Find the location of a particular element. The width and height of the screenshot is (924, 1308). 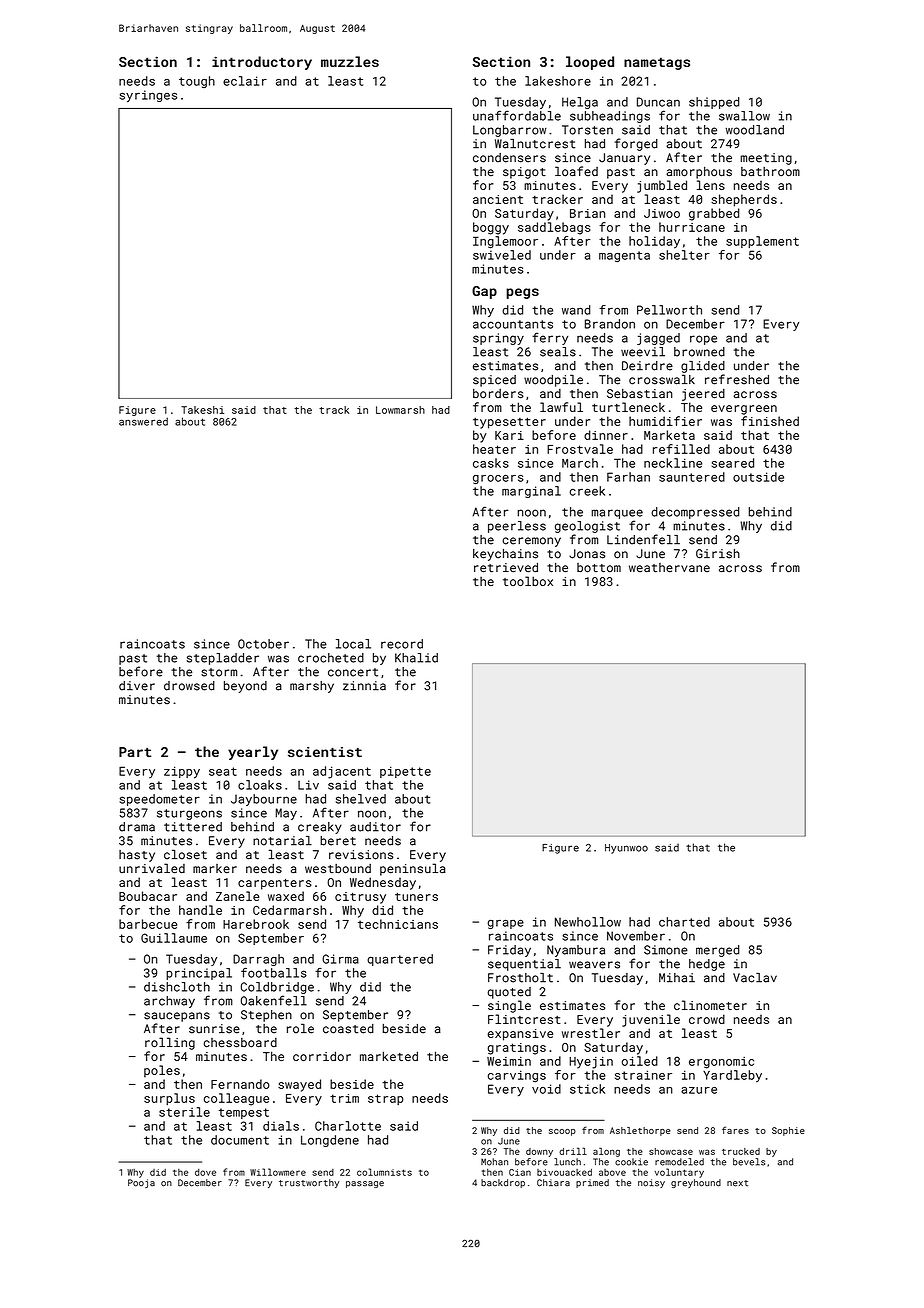

looped is located at coordinates (590, 63).
